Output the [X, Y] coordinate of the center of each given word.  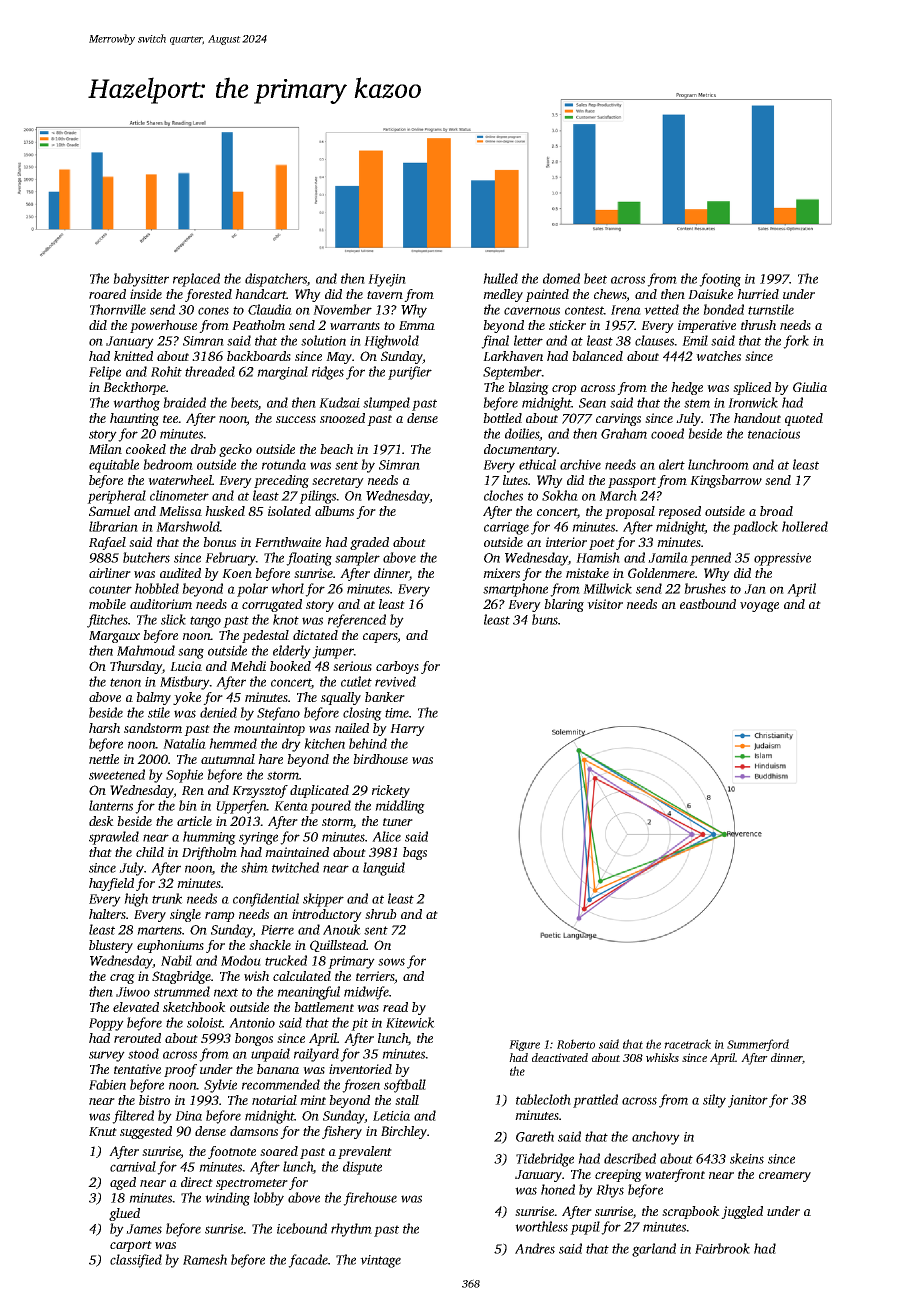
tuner [398, 822]
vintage [380, 1261]
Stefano [278, 714]
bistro [154, 1100]
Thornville [118, 309]
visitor [605, 604]
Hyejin [387, 280]
